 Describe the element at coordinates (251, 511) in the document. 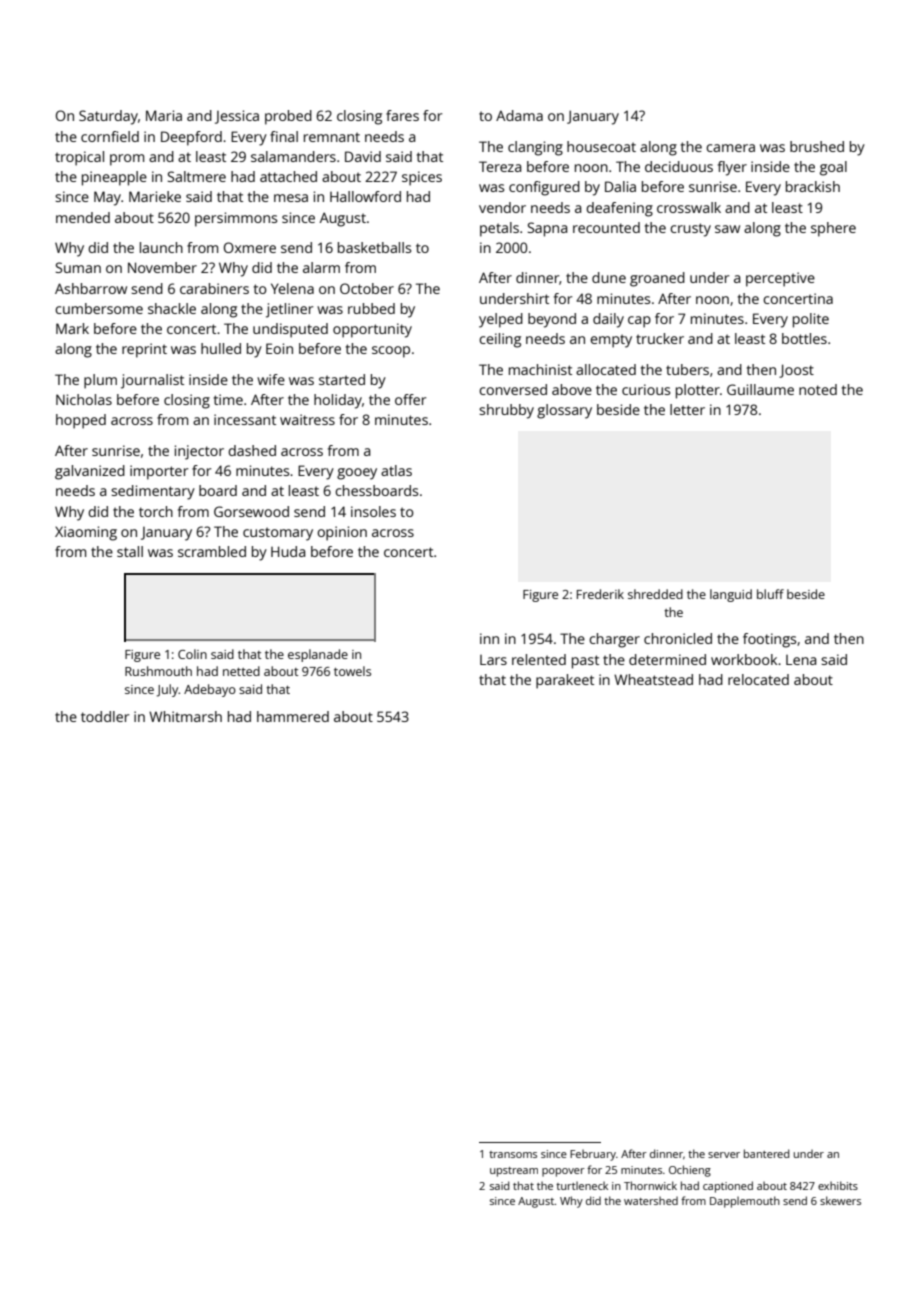

I see `Gorsewood` at that location.
